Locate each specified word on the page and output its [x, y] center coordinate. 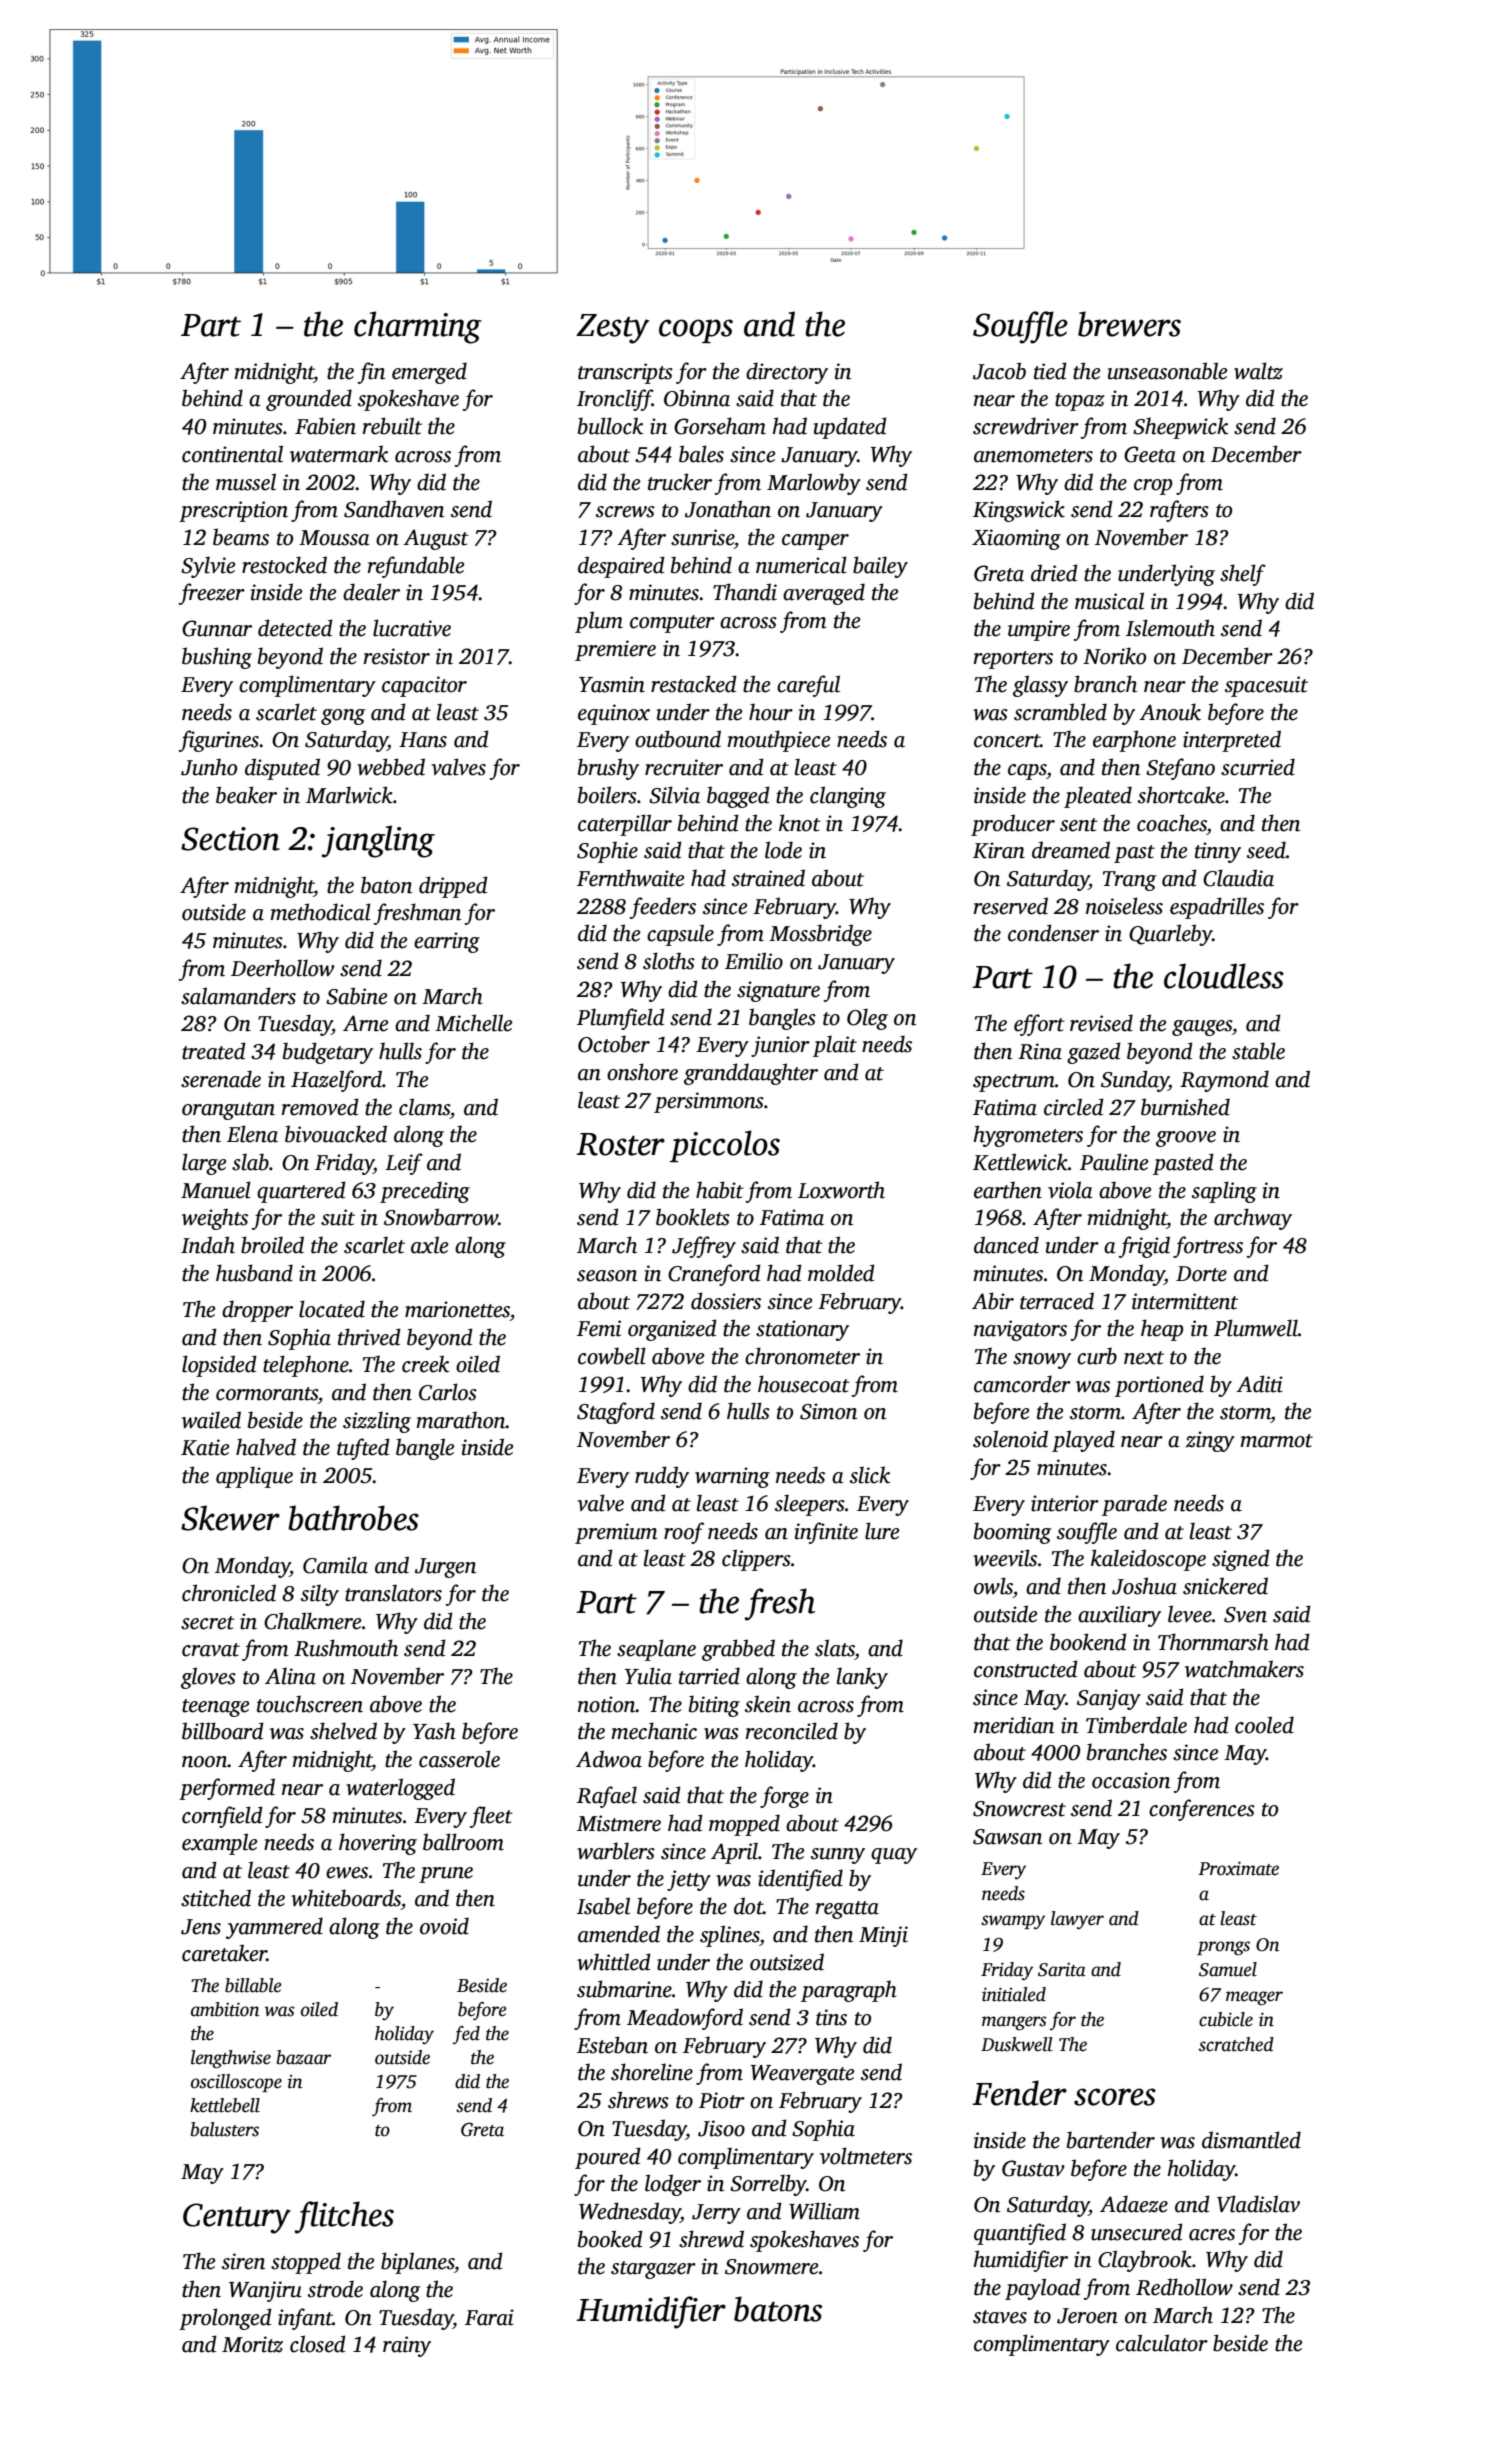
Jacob [999, 371]
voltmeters [866, 2156]
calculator [1162, 2343]
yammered [274, 1928]
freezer [212, 594]
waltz [1258, 371]
